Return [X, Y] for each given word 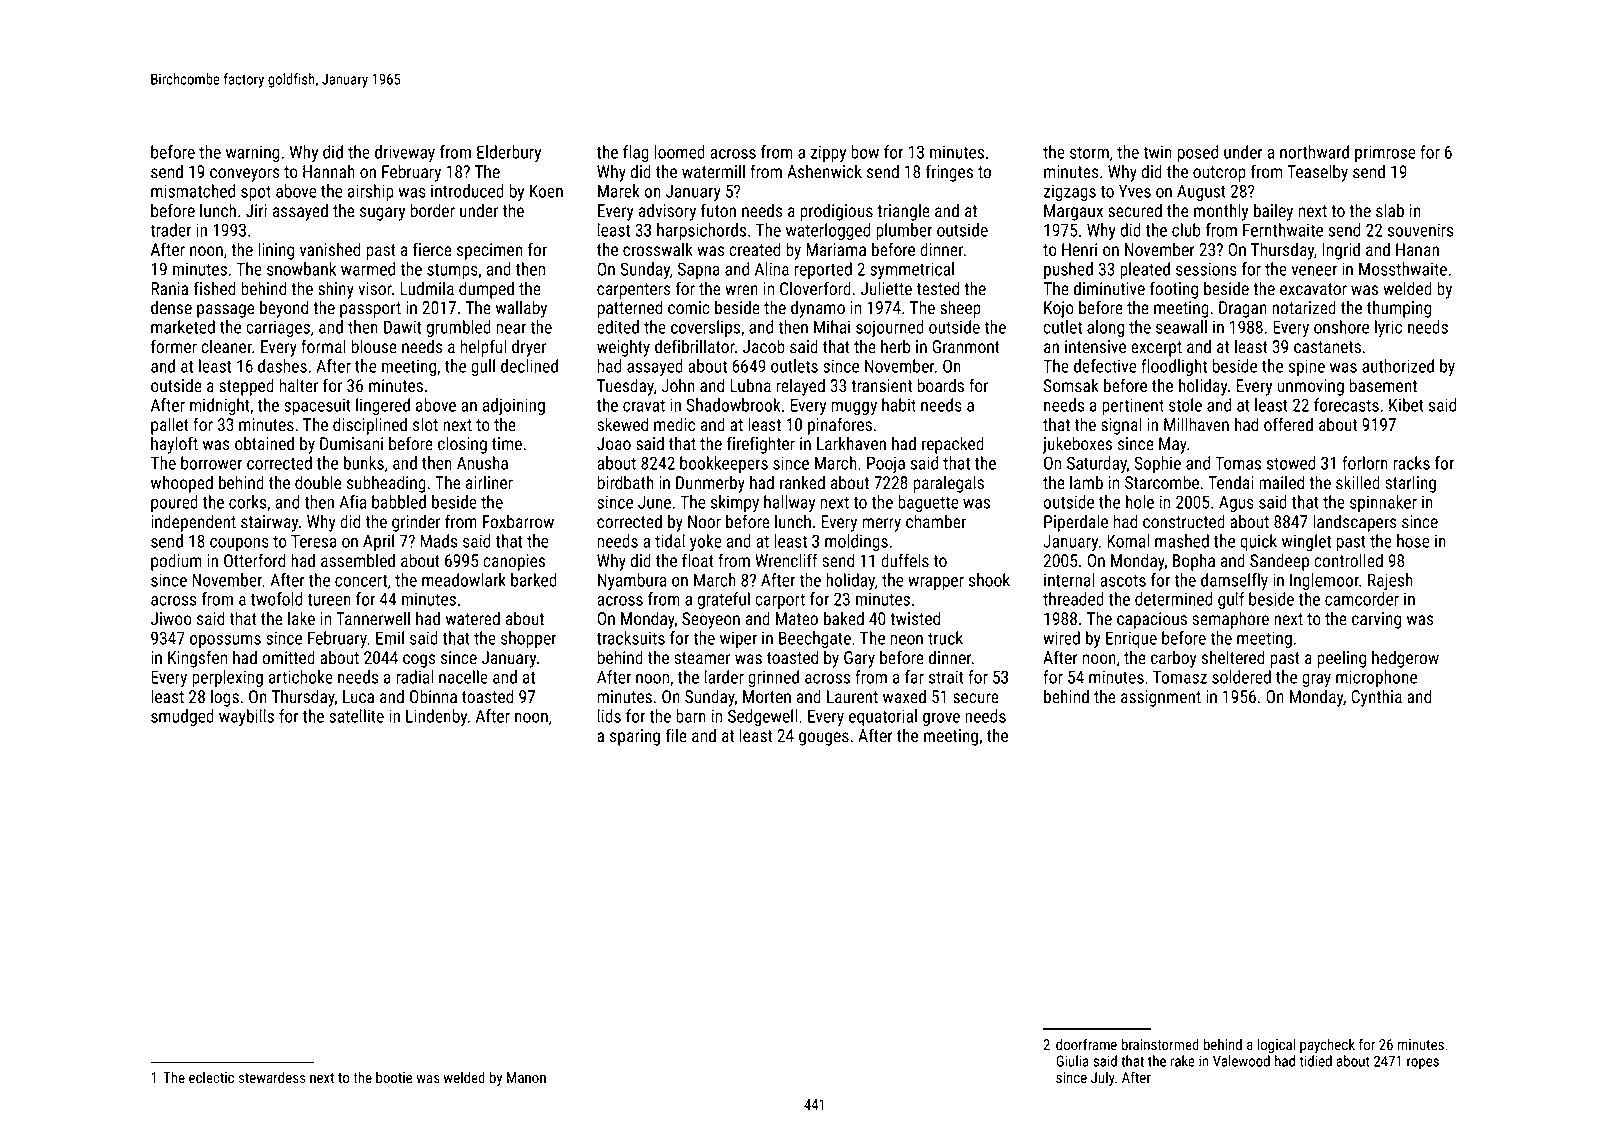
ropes [1423, 1064]
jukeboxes [1077, 445]
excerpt [1156, 349]
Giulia [1072, 1061]
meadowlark [464, 580]
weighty [623, 348]
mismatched [193, 191]
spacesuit [317, 406]
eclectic [211, 1077]
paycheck [1327, 1045]
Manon [526, 1077]
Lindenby [436, 717]
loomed [679, 152]
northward [1314, 152]
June [654, 502]
